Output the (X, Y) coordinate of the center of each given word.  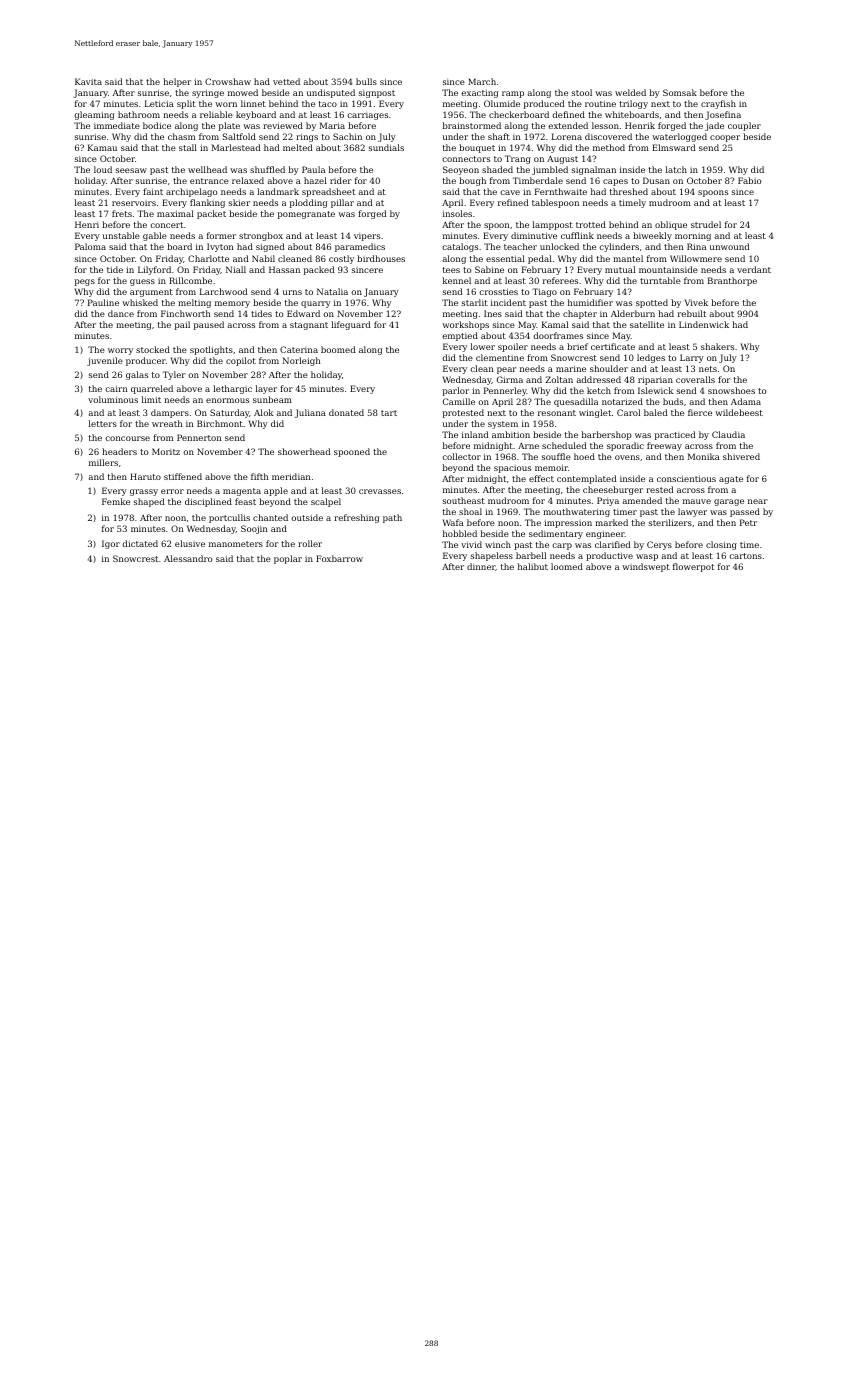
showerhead (304, 451)
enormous (227, 400)
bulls (366, 81)
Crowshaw (228, 81)
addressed (598, 379)
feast (245, 501)
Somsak (680, 92)
